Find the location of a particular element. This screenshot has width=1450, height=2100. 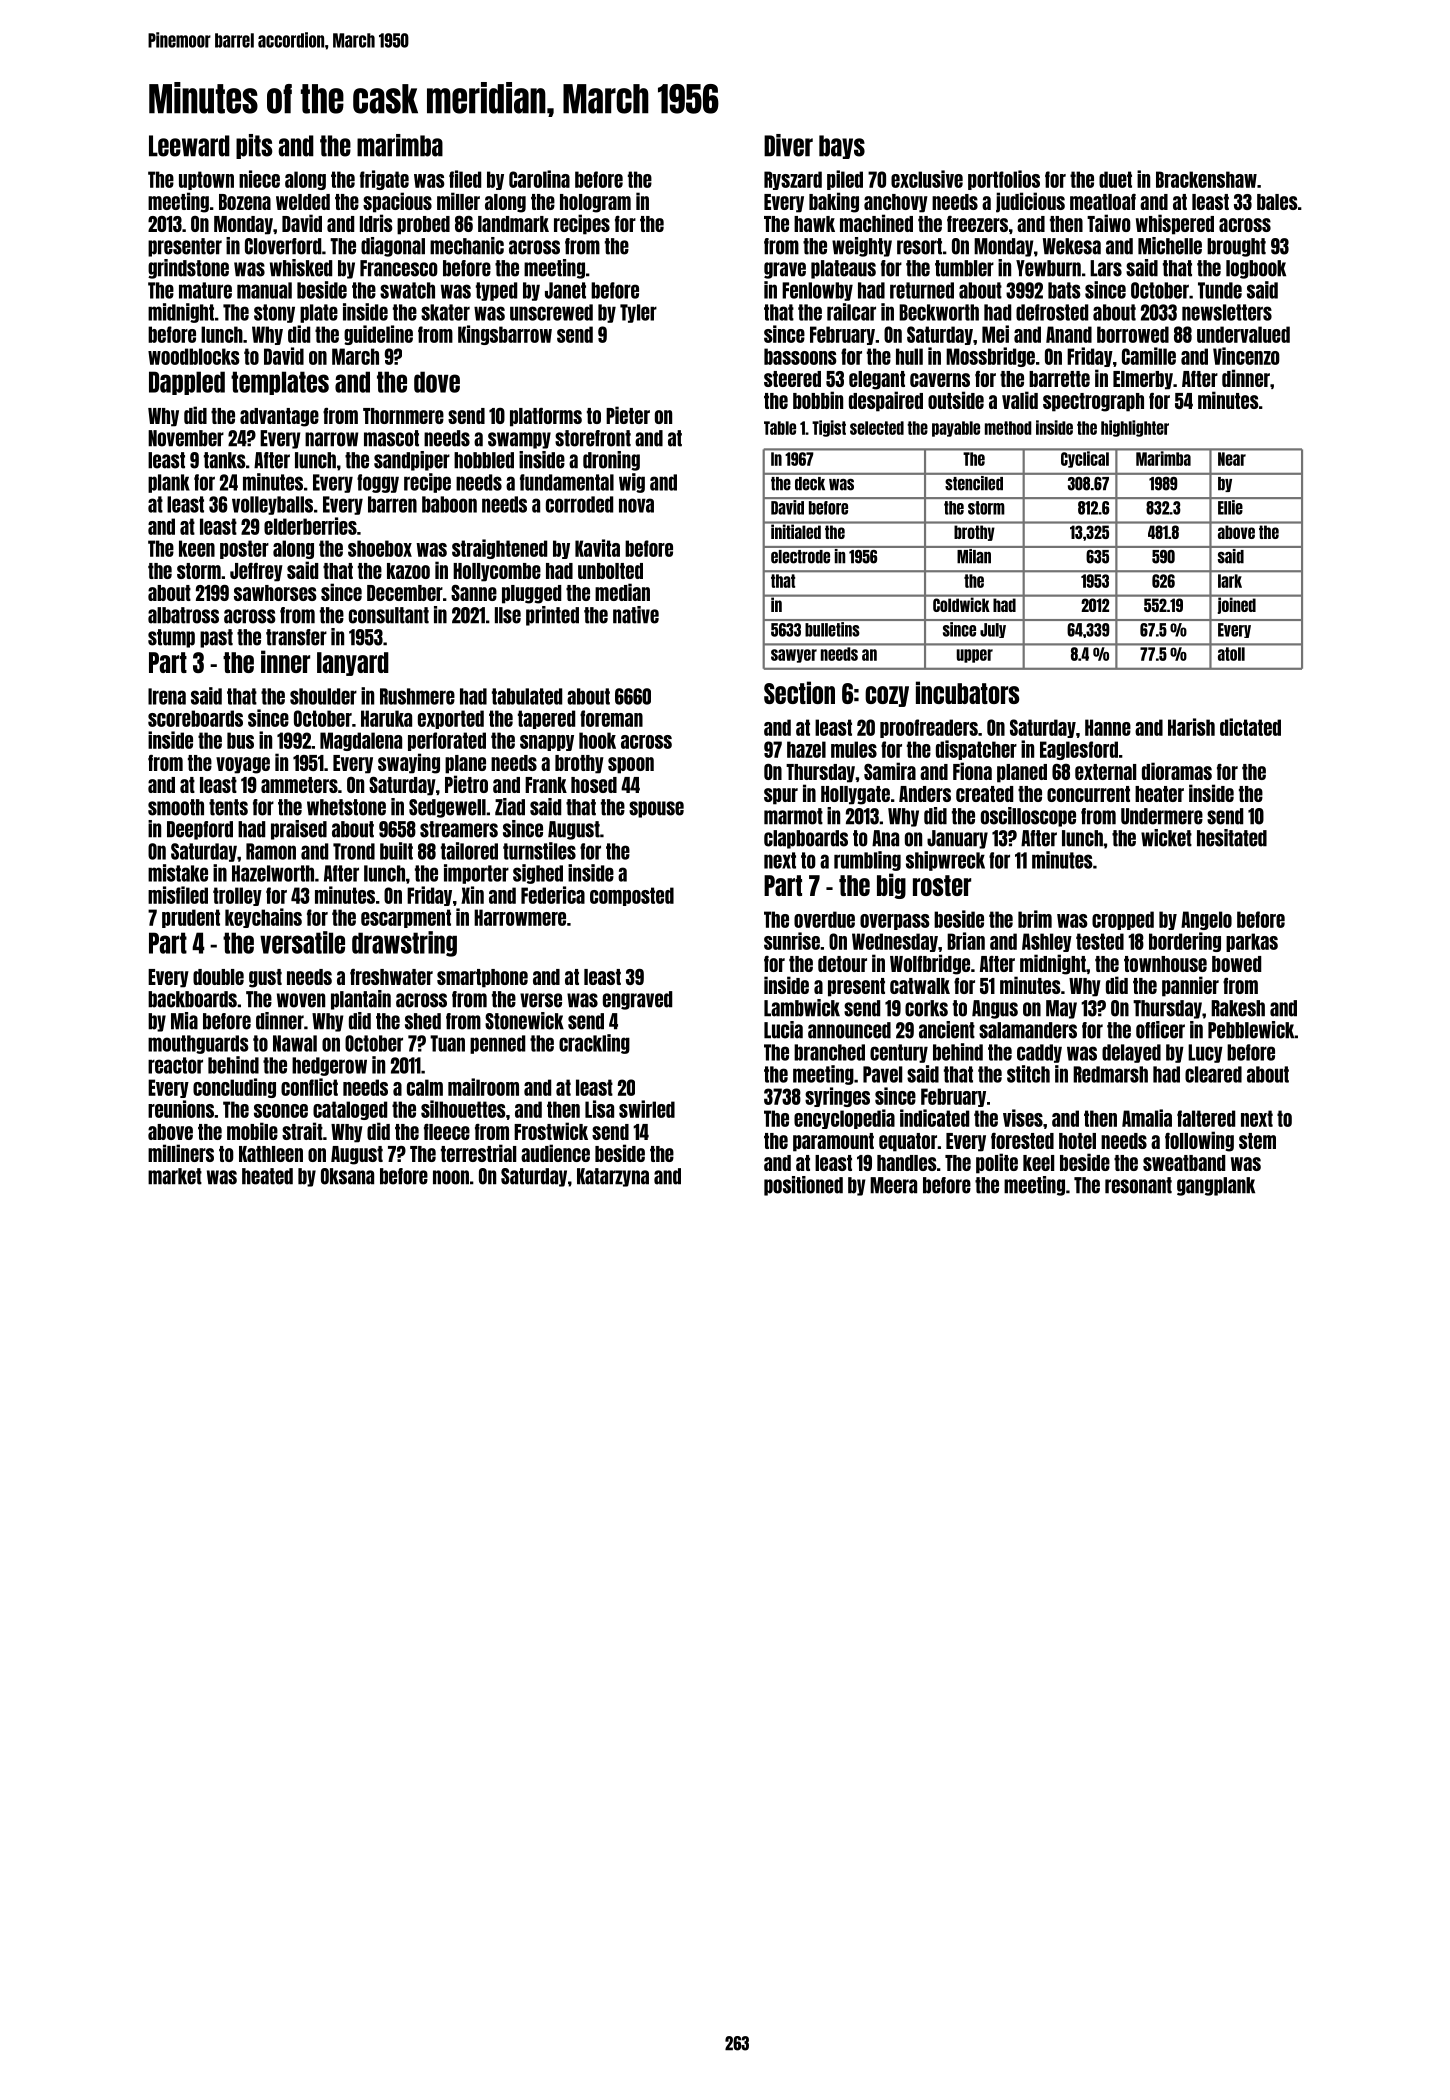

Tyler is located at coordinates (638, 313).
